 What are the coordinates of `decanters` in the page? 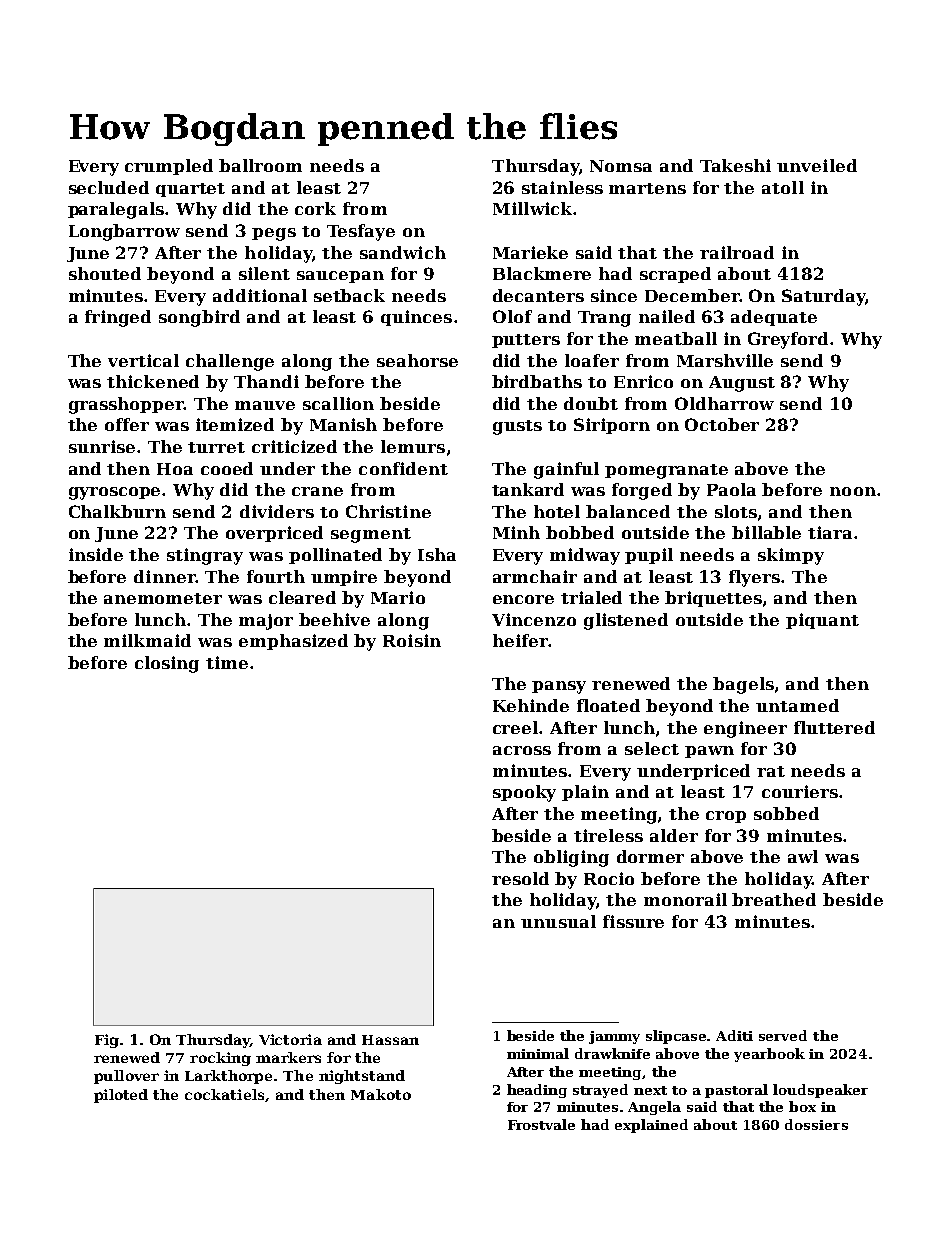 It's located at (538, 295).
